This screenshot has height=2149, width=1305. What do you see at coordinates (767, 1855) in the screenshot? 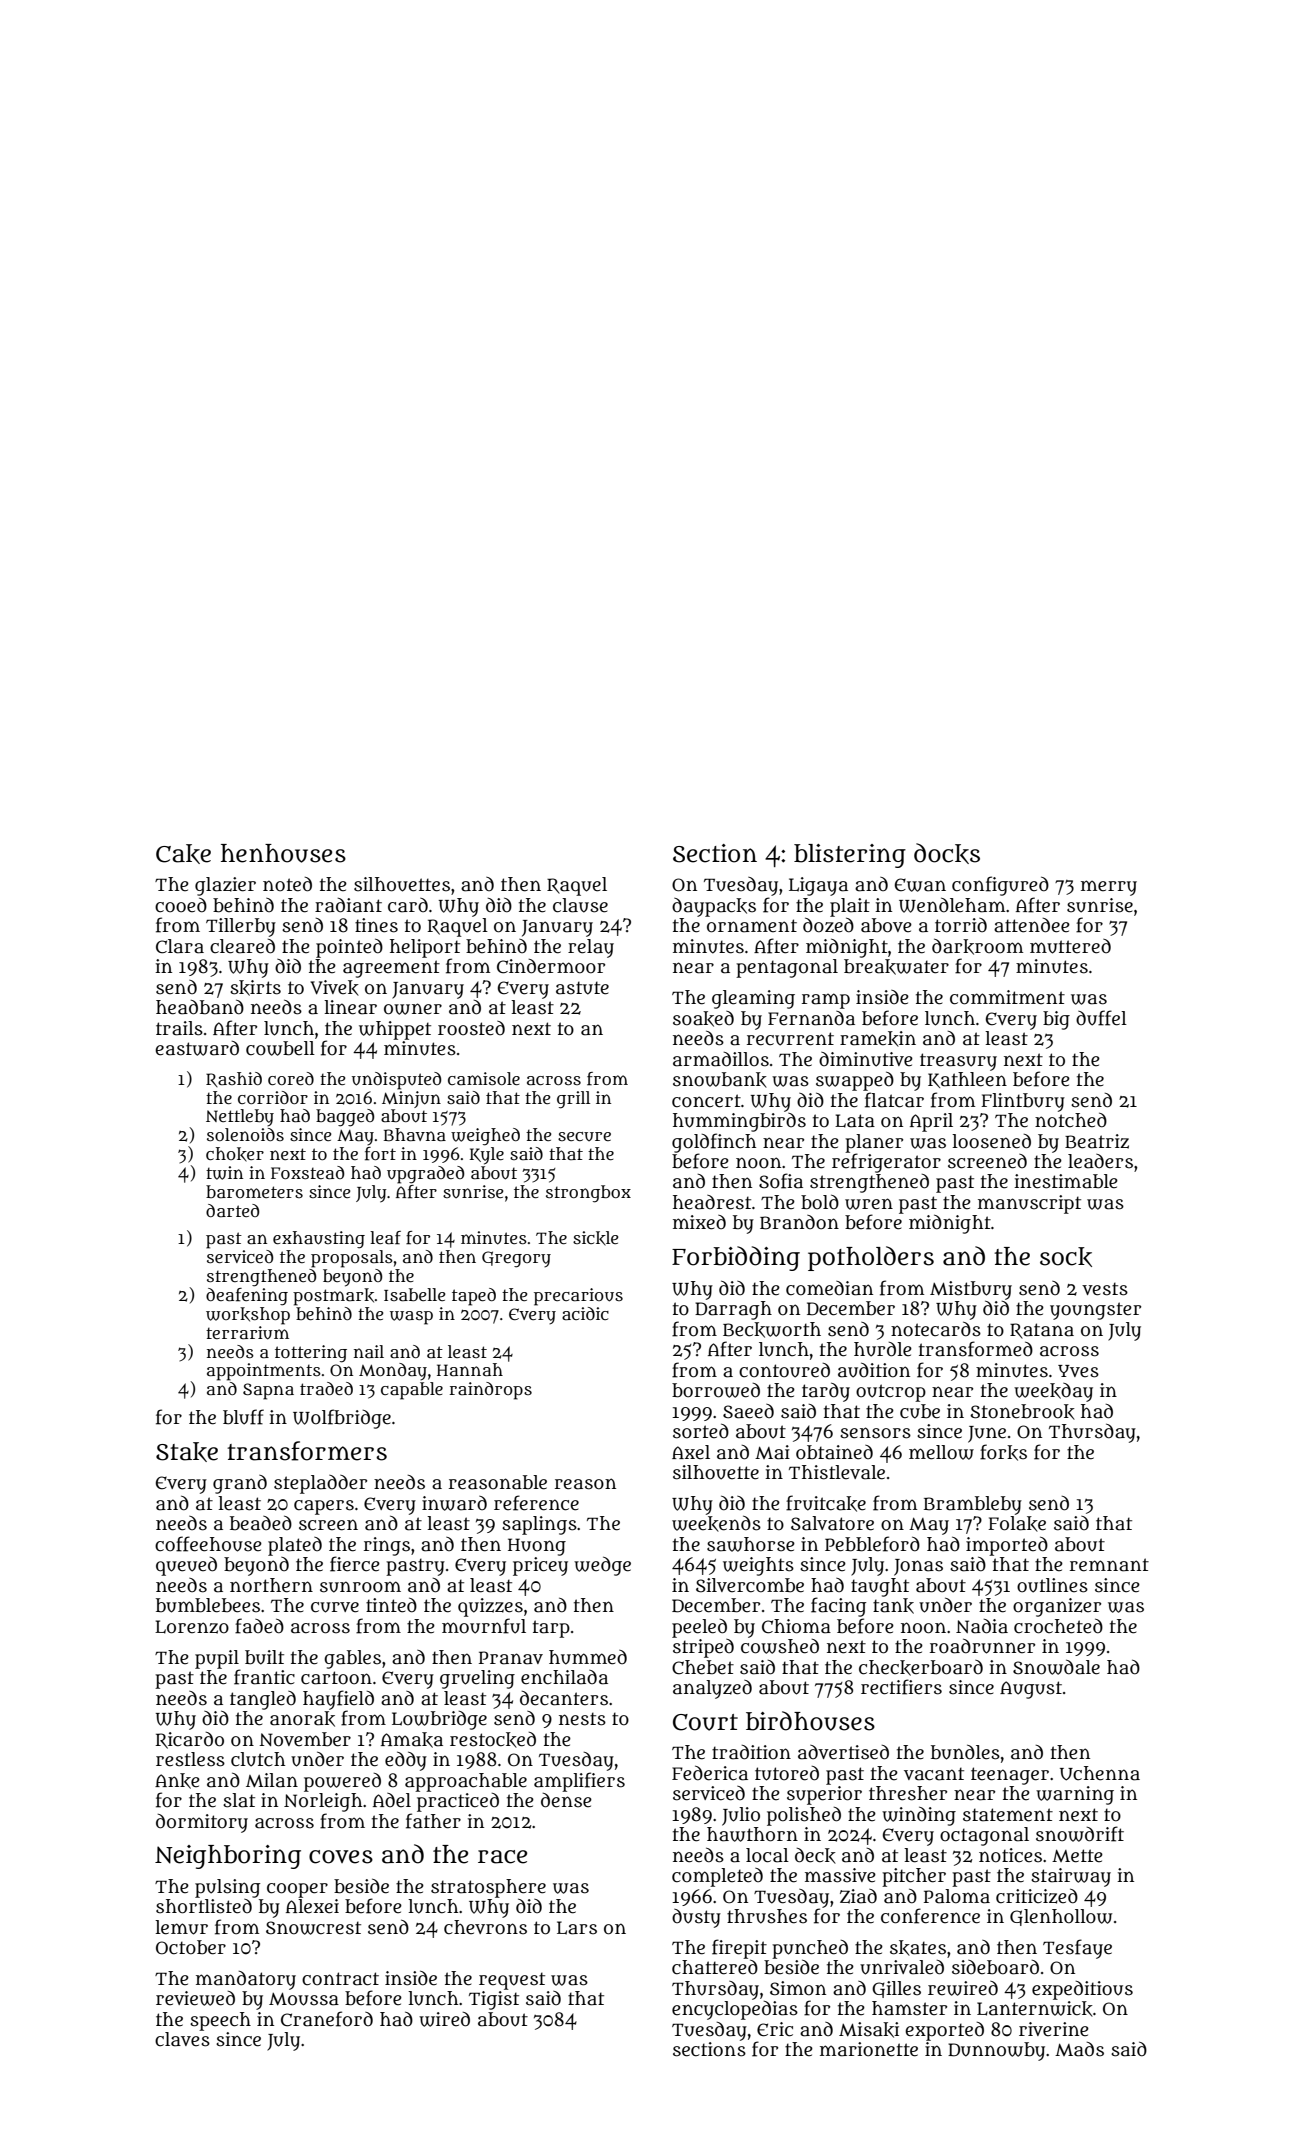
I see `local` at bounding box center [767, 1855].
